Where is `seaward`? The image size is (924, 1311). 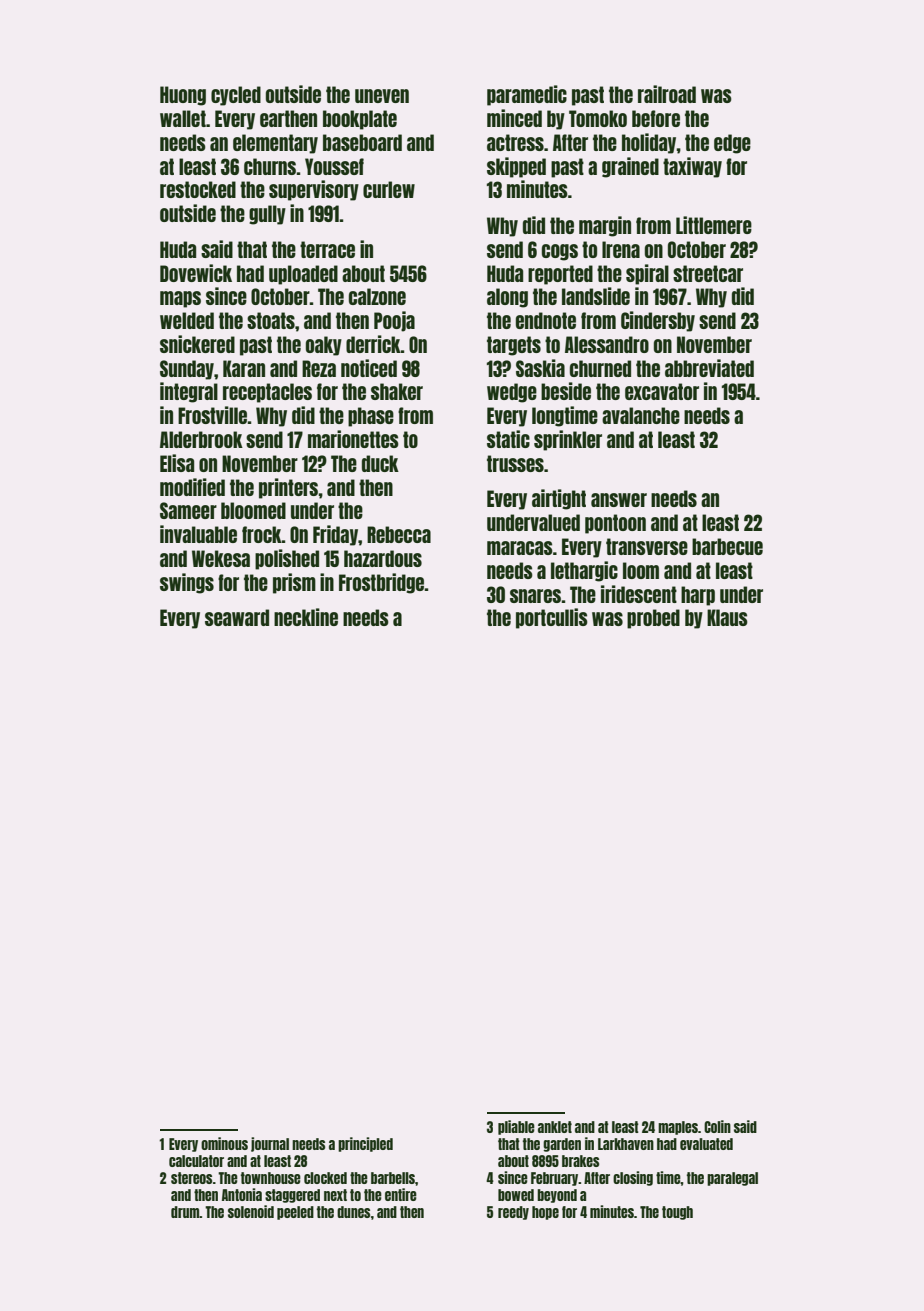
seaward is located at coordinates (237, 617).
